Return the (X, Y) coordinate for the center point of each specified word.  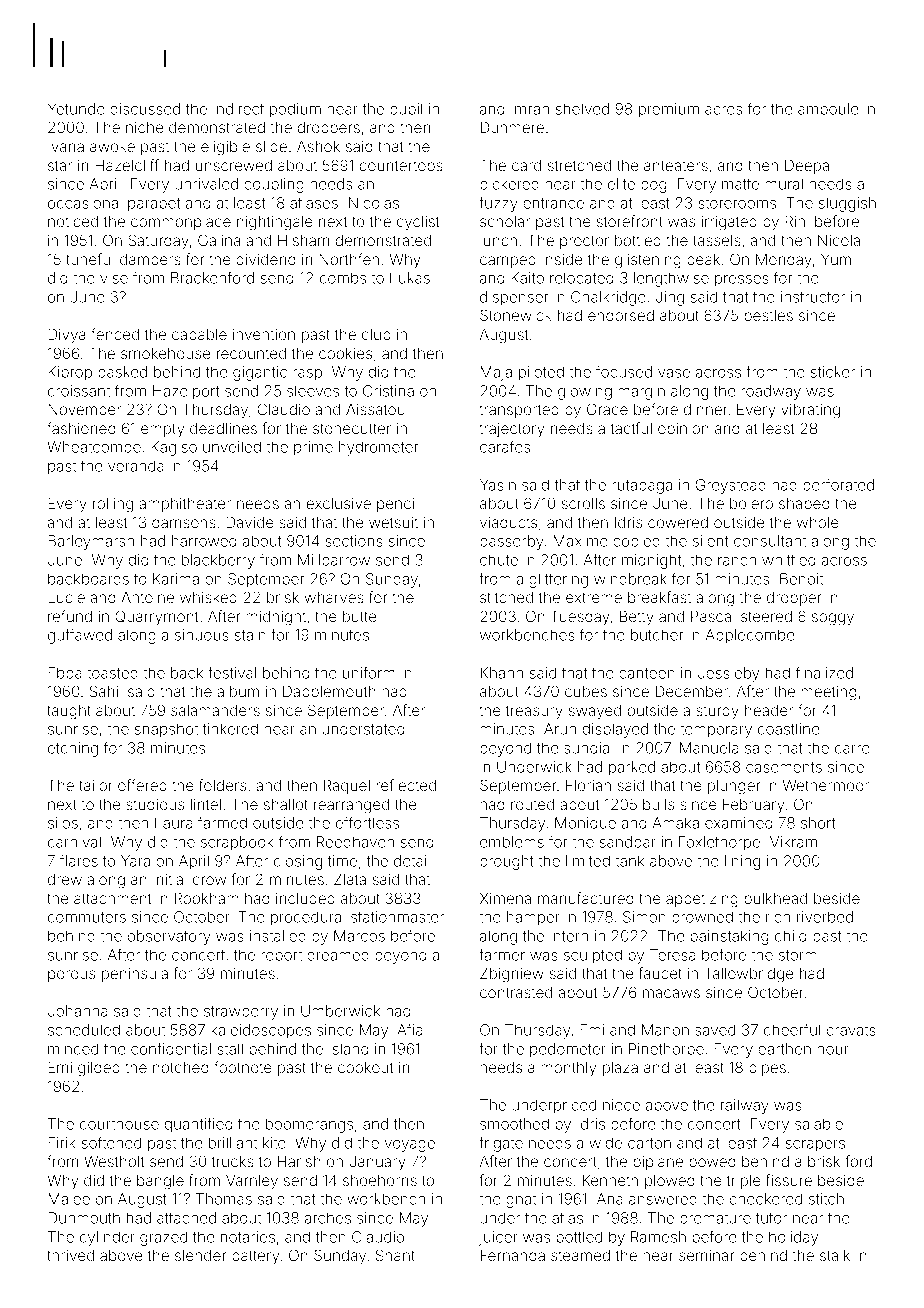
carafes (505, 446)
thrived (70, 1255)
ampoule (828, 110)
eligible (225, 148)
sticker (833, 372)
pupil (406, 110)
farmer (502, 954)
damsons (184, 522)
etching (73, 749)
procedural (308, 918)
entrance (553, 203)
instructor (813, 297)
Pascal (713, 616)
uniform (369, 672)
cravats (851, 1030)
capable (199, 336)
